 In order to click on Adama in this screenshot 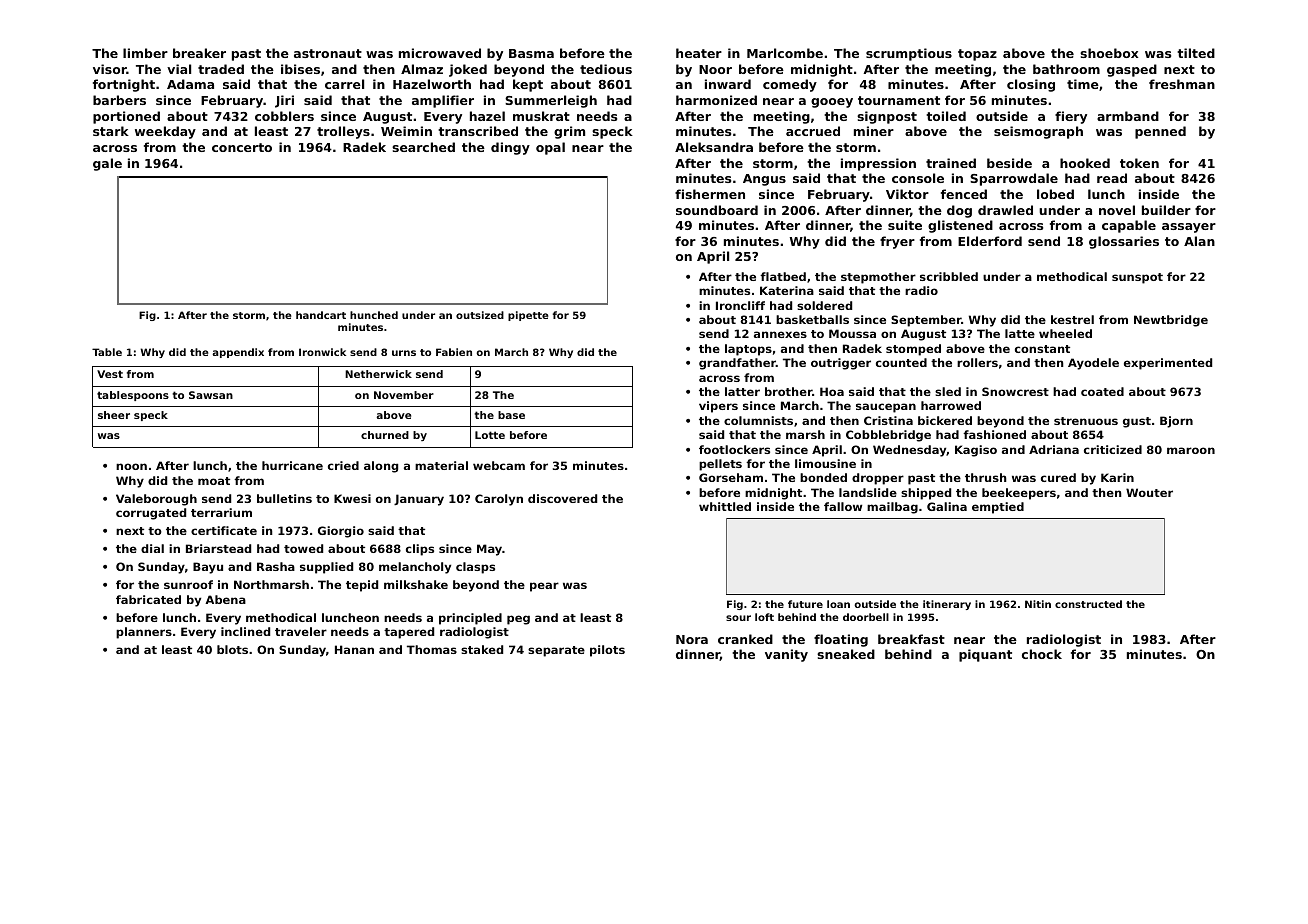, I will do `click(190, 84)`.
